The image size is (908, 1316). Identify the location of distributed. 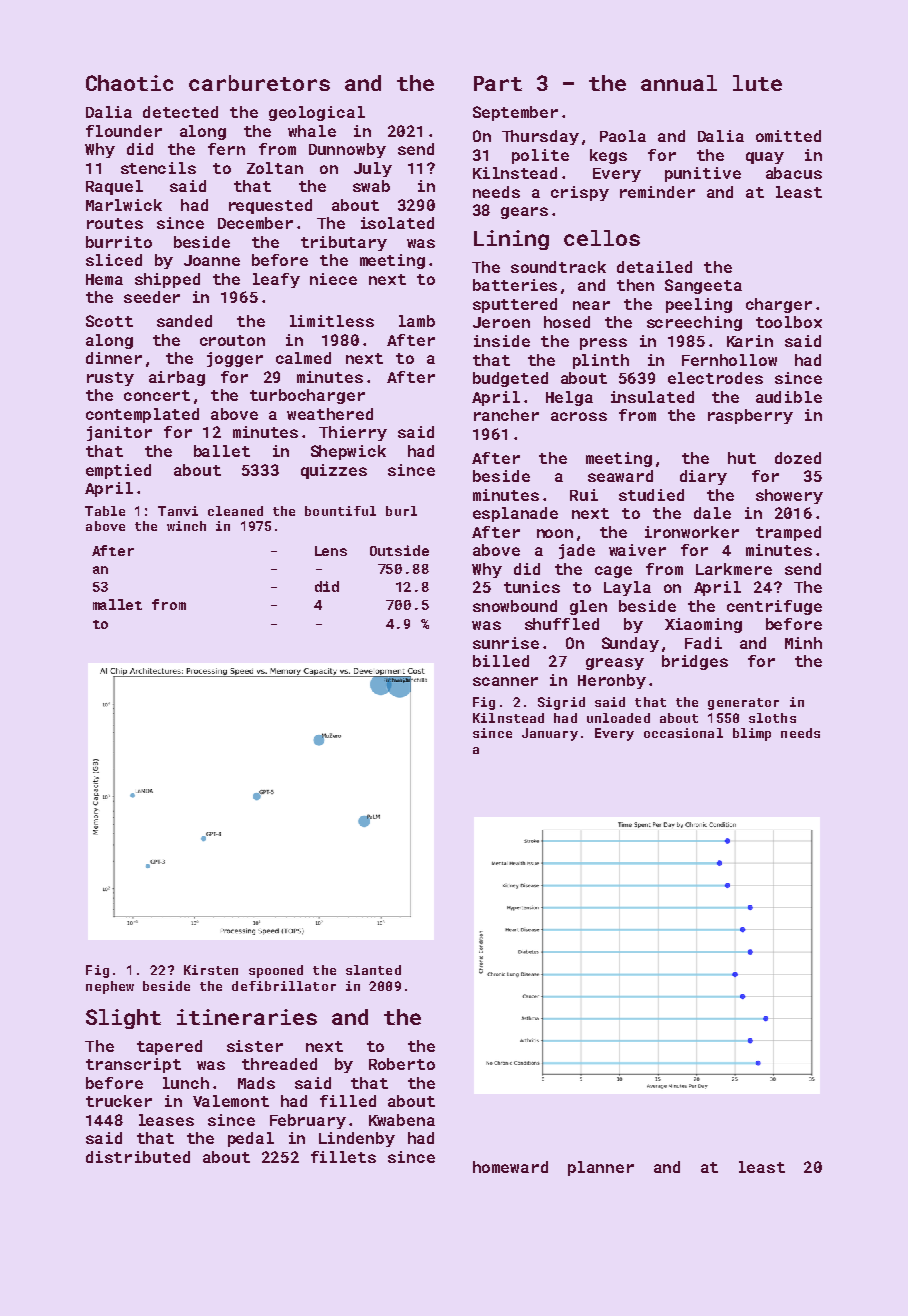
(138, 1157).
